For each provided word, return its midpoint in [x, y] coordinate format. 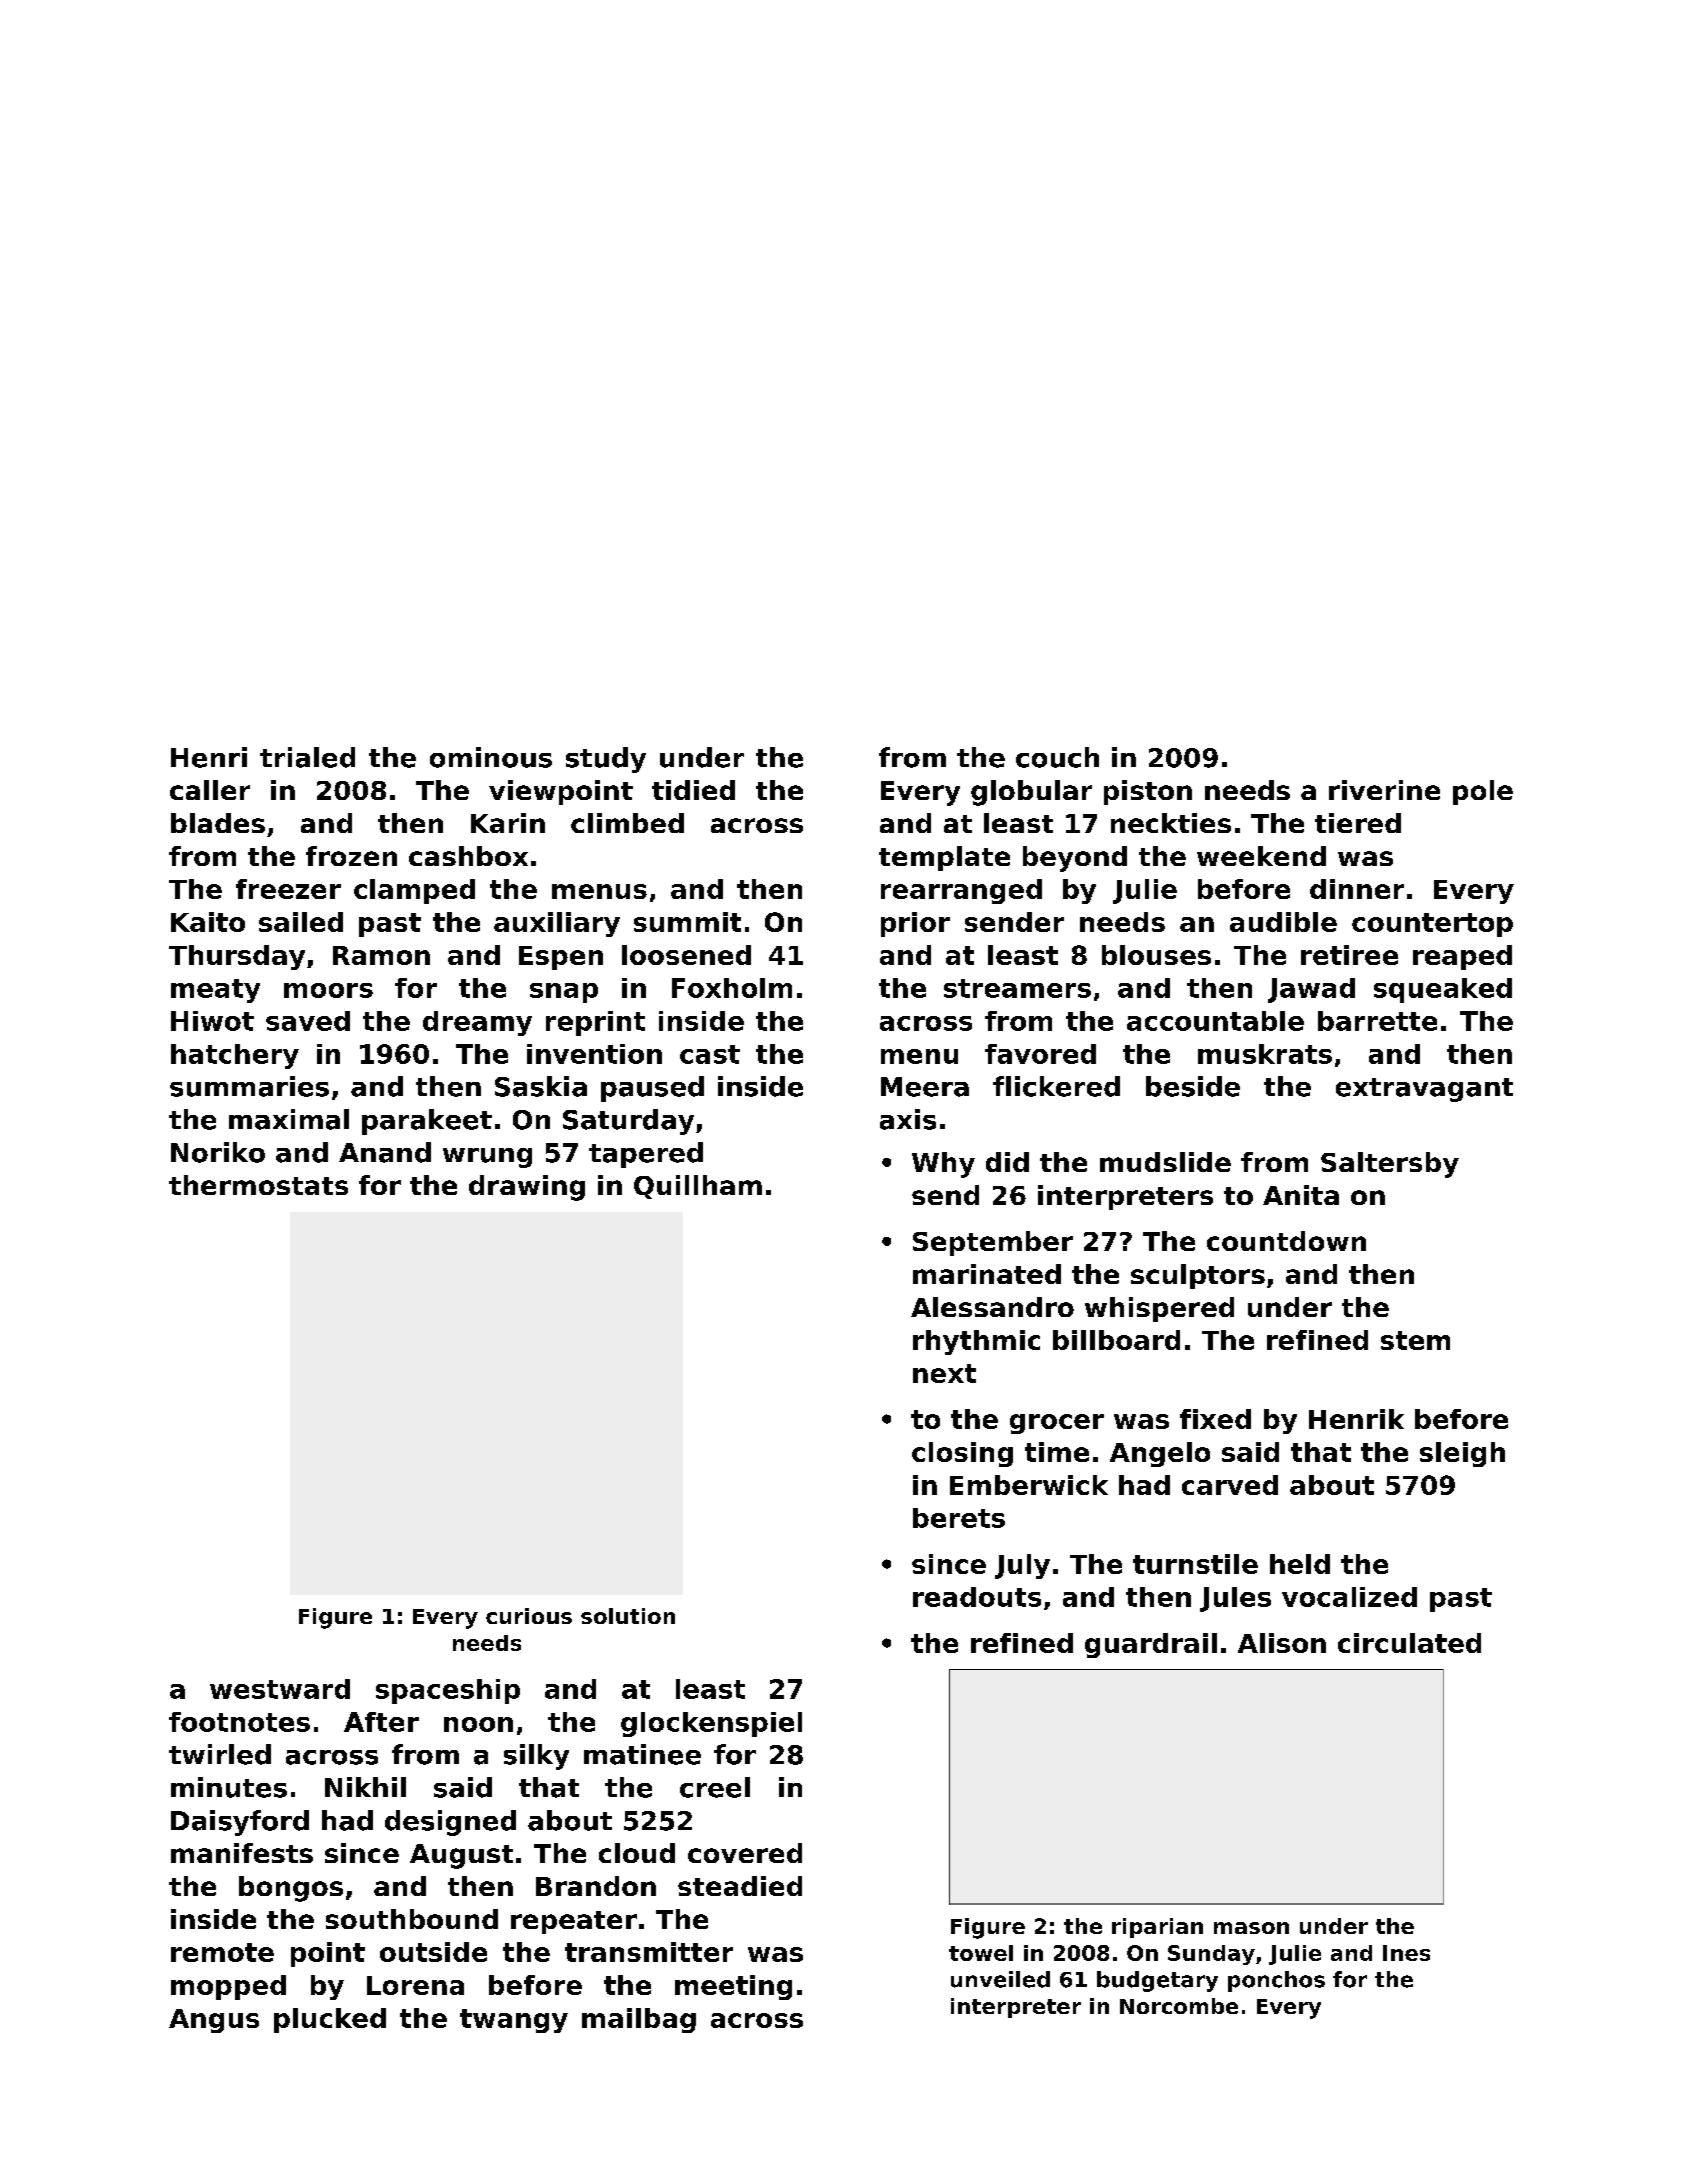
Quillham [698, 1187]
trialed [307, 757]
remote [222, 1952]
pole [1483, 792]
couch [1057, 757]
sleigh [1462, 1454]
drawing [527, 1188]
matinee [642, 1754]
